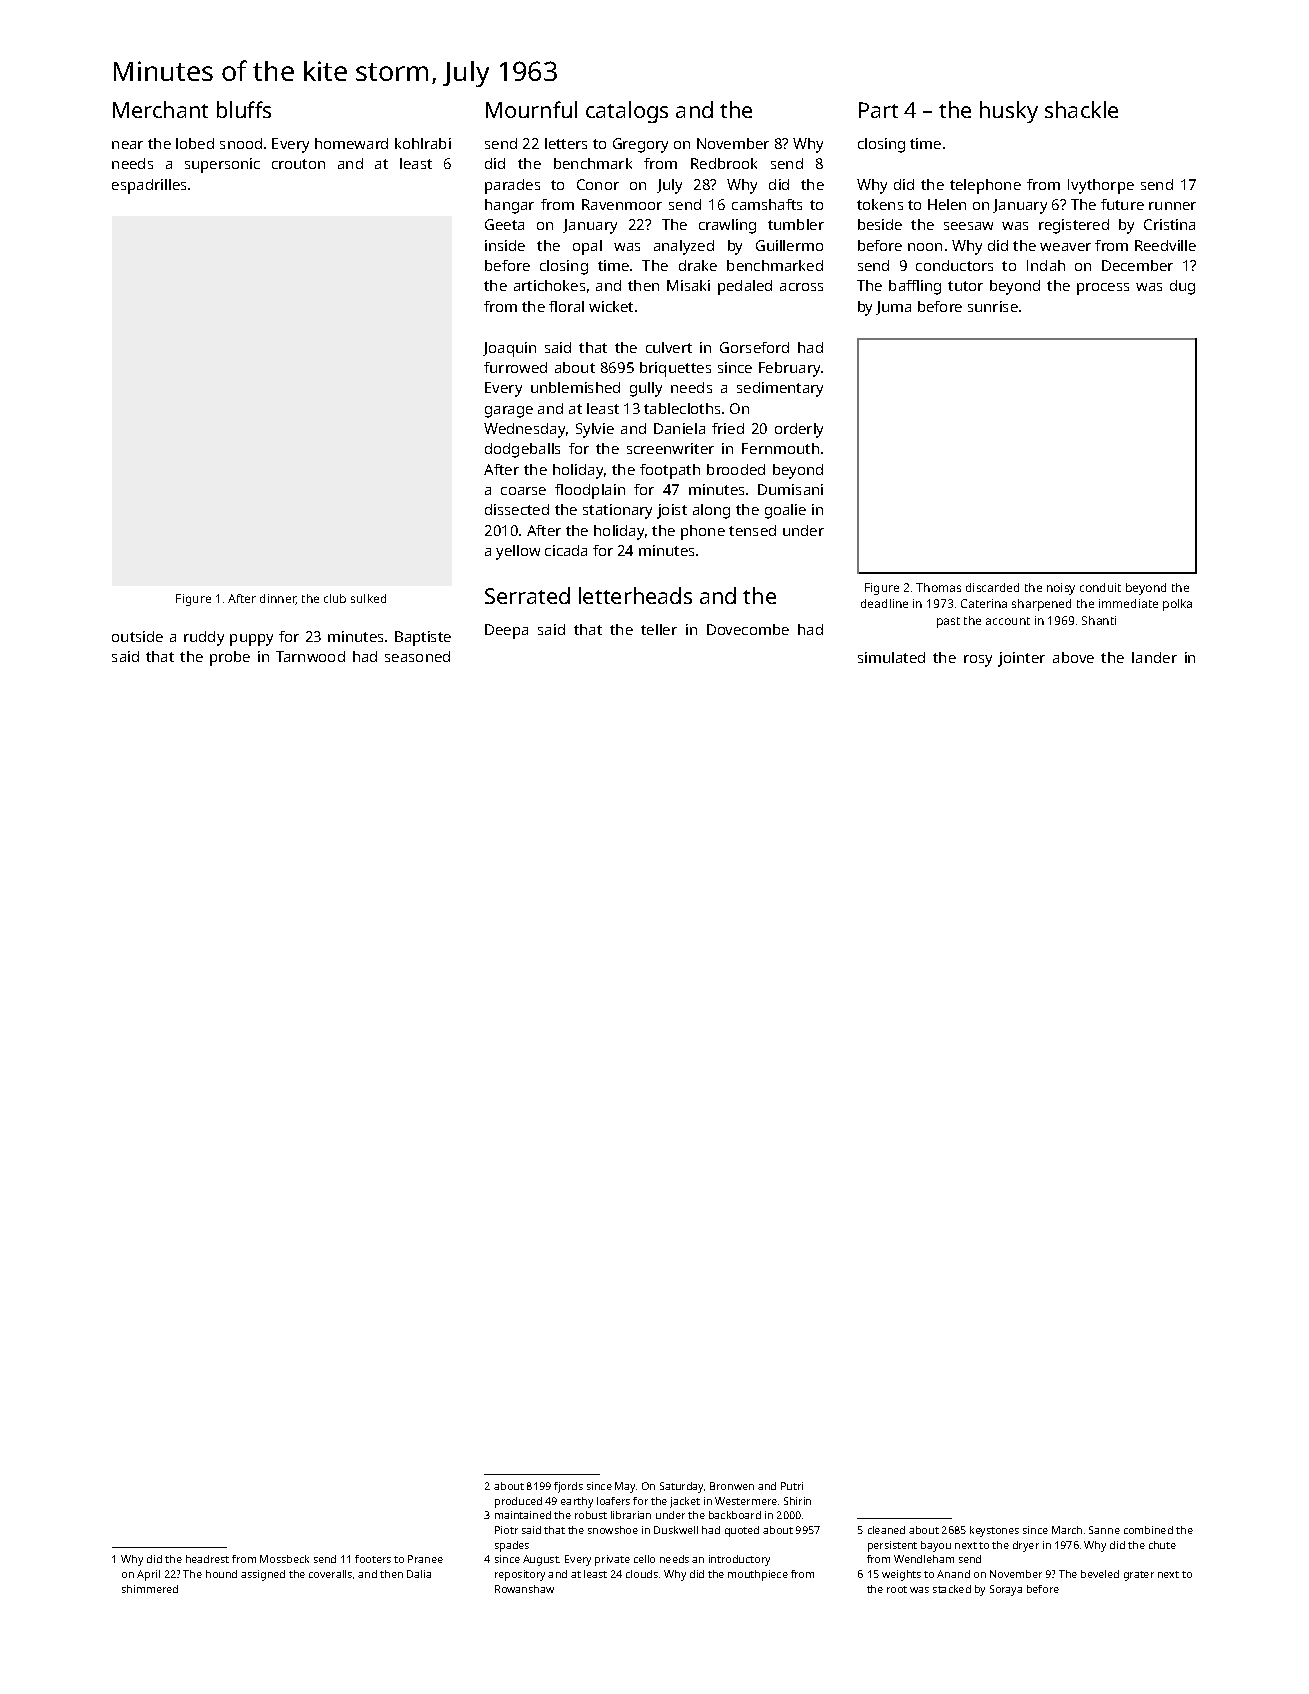  What do you see at coordinates (635, 595) in the screenshot?
I see `letterheads` at bounding box center [635, 595].
